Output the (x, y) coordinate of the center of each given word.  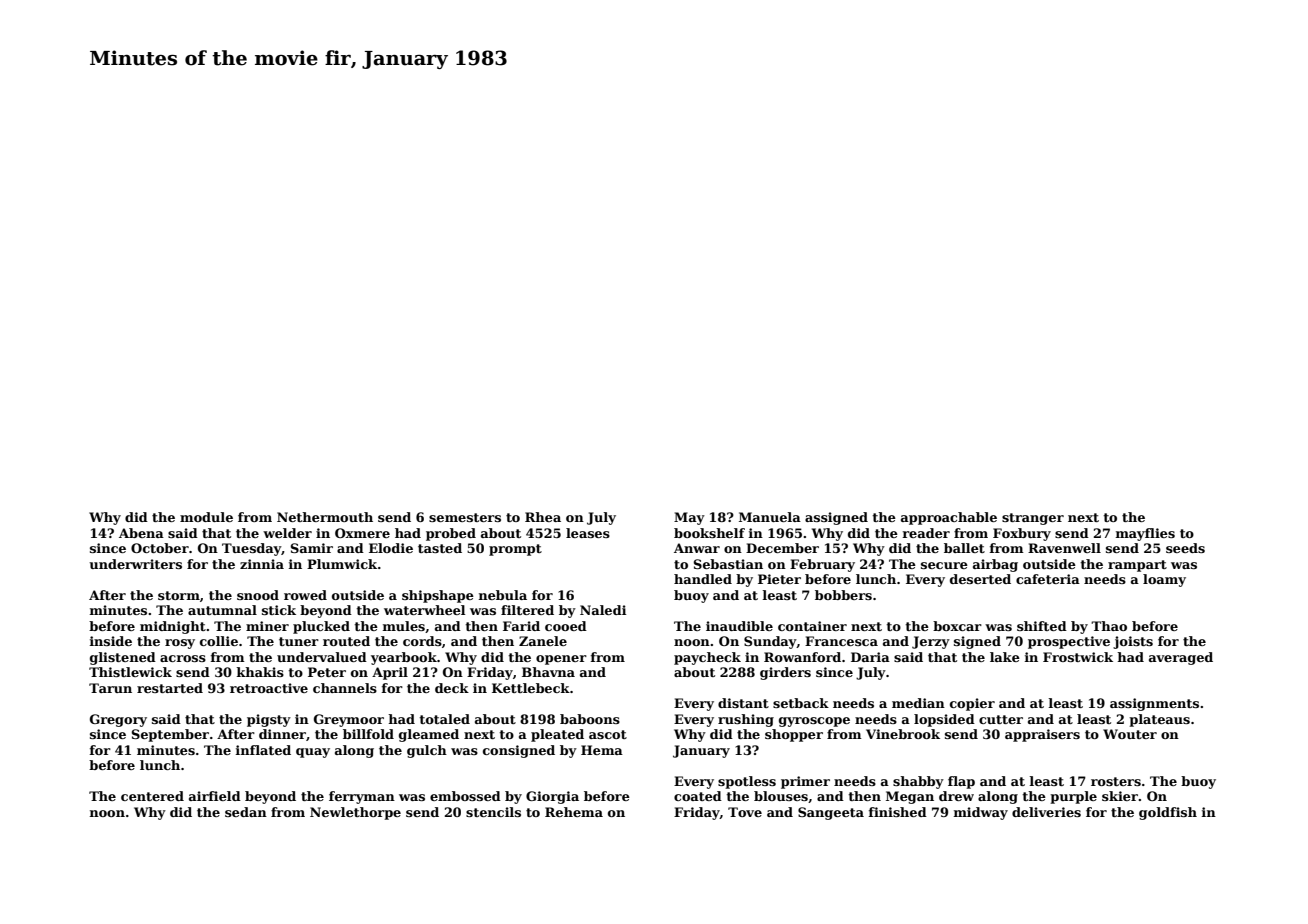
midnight (173, 627)
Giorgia (552, 797)
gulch (427, 751)
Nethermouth (325, 517)
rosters (1116, 781)
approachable (949, 518)
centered (152, 796)
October (160, 548)
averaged (1181, 658)
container (812, 626)
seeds (1185, 548)
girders (785, 673)
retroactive (269, 688)
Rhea (543, 517)
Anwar (697, 548)
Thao (1109, 626)
